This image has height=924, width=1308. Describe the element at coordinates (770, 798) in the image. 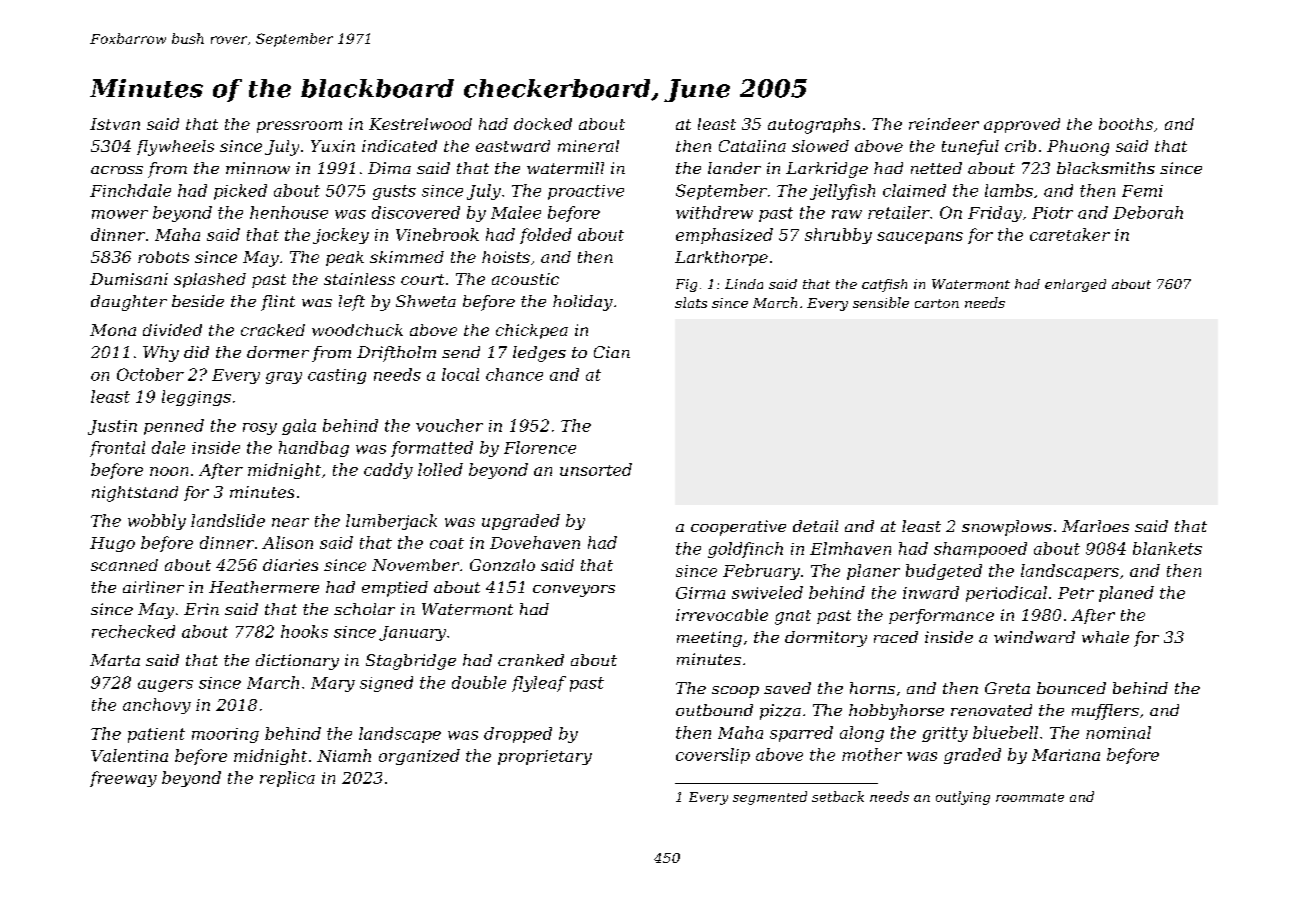

I see `segmented` at that location.
